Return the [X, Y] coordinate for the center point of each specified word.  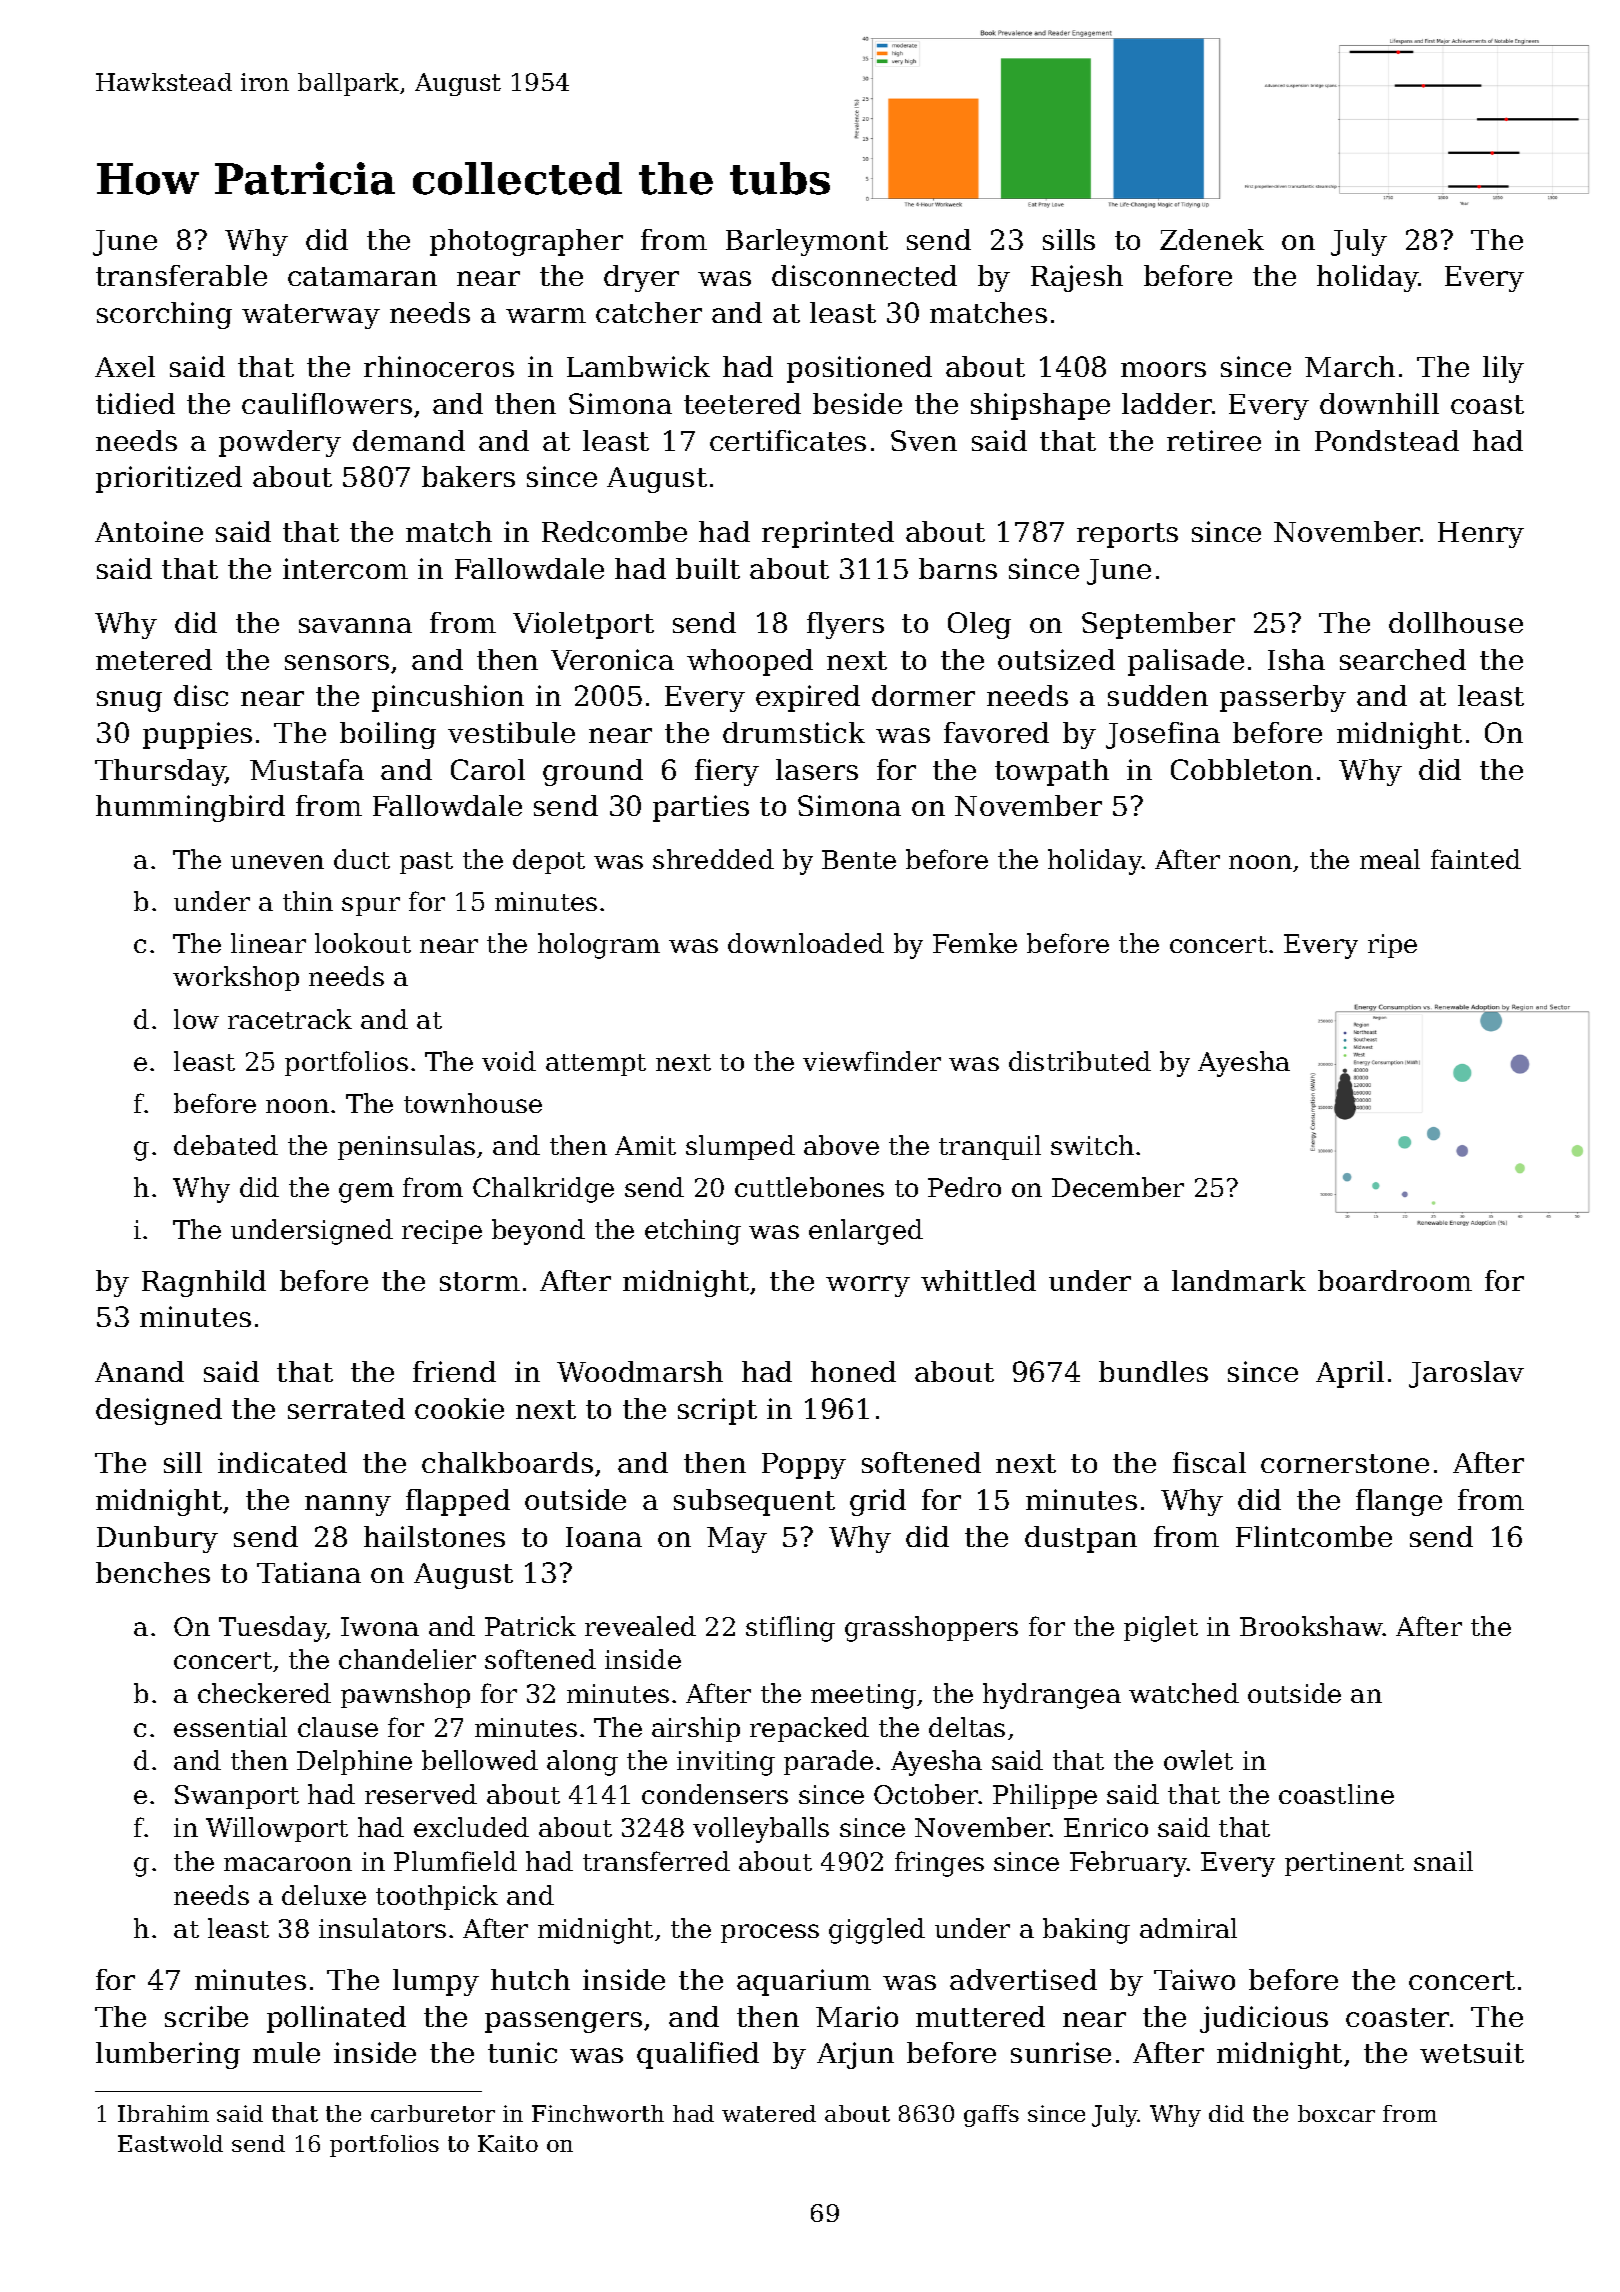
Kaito [508, 2143]
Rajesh [1077, 278]
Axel [125, 366]
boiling [388, 735]
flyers [845, 625]
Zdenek [1212, 239]
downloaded [806, 943]
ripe [1392, 946]
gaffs [991, 2116]
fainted [1476, 859]
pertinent [1344, 1864]
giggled [877, 1931]
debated [226, 1145]
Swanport [237, 1797]
